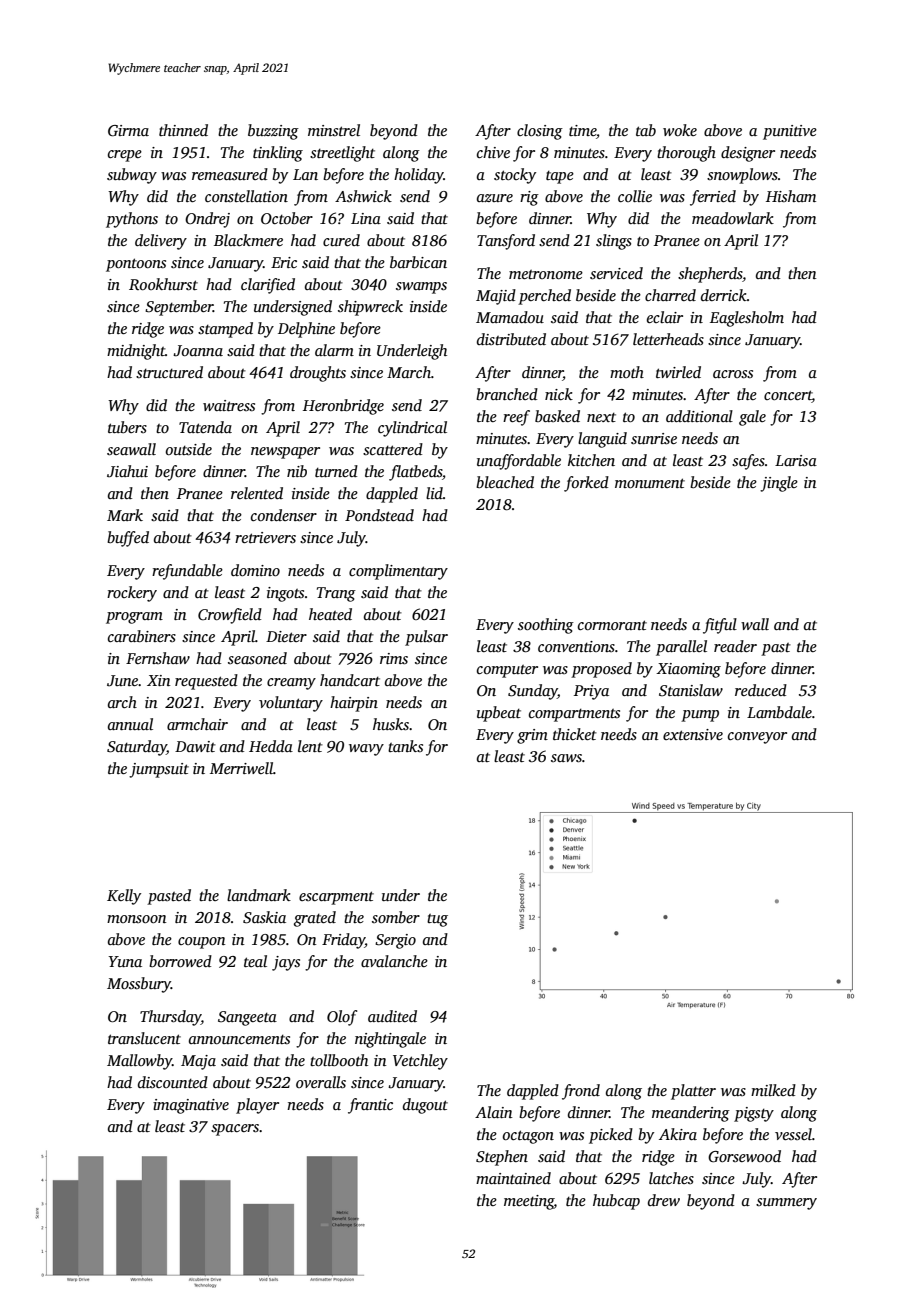 This page has height=1308, width=924. Describe the element at coordinates (507, 394) in the page. I see `branched` at that location.
